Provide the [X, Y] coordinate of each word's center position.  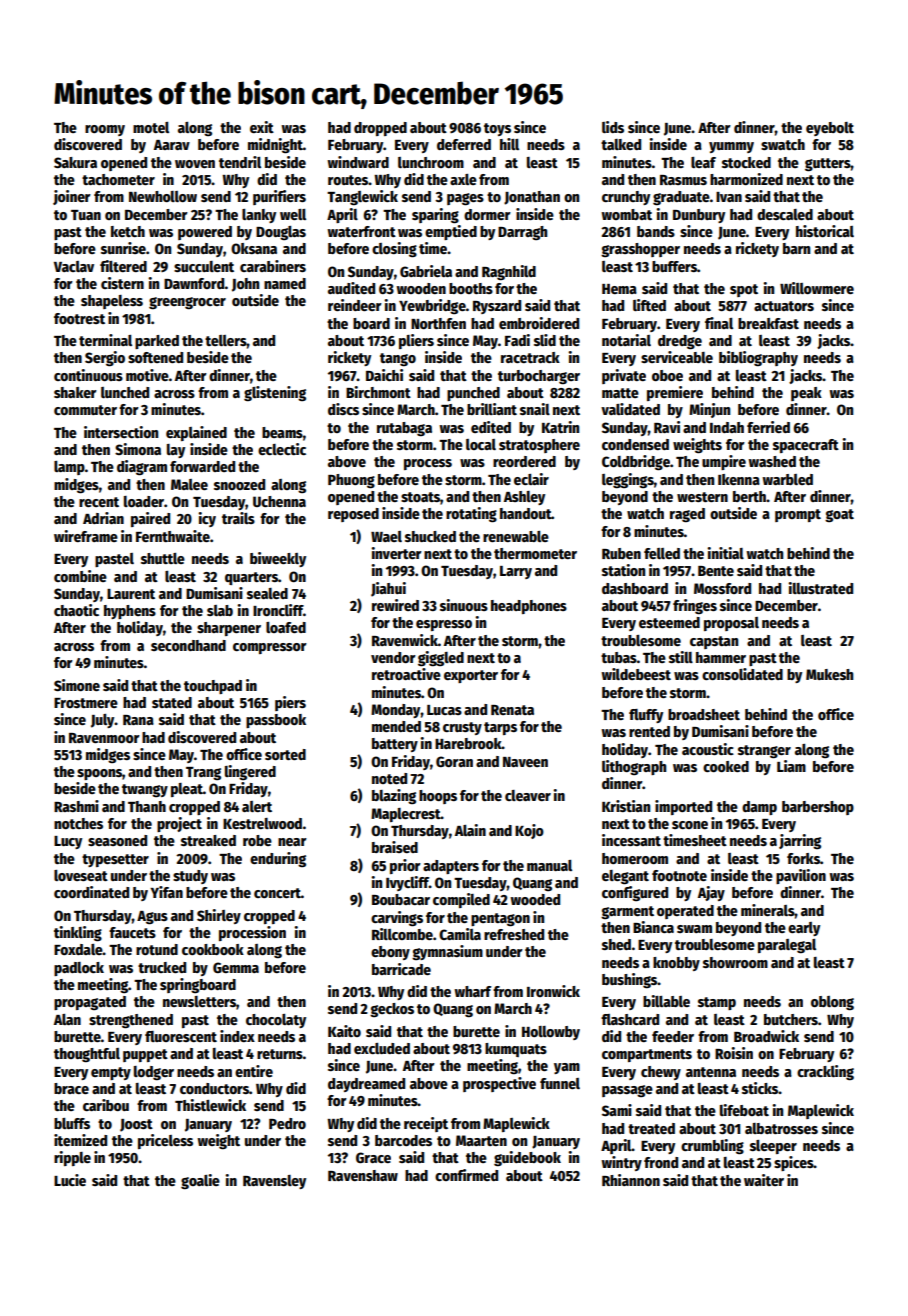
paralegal [787, 946]
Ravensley [274, 1182]
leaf [703, 162]
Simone [77, 685]
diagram [142, 468]
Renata [512, 710]
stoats [420, 497]
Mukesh [829, 674]
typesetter [115, 860]
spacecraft [806, 446]
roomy [105, 130]
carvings [397, 919]
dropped [380, 129]
